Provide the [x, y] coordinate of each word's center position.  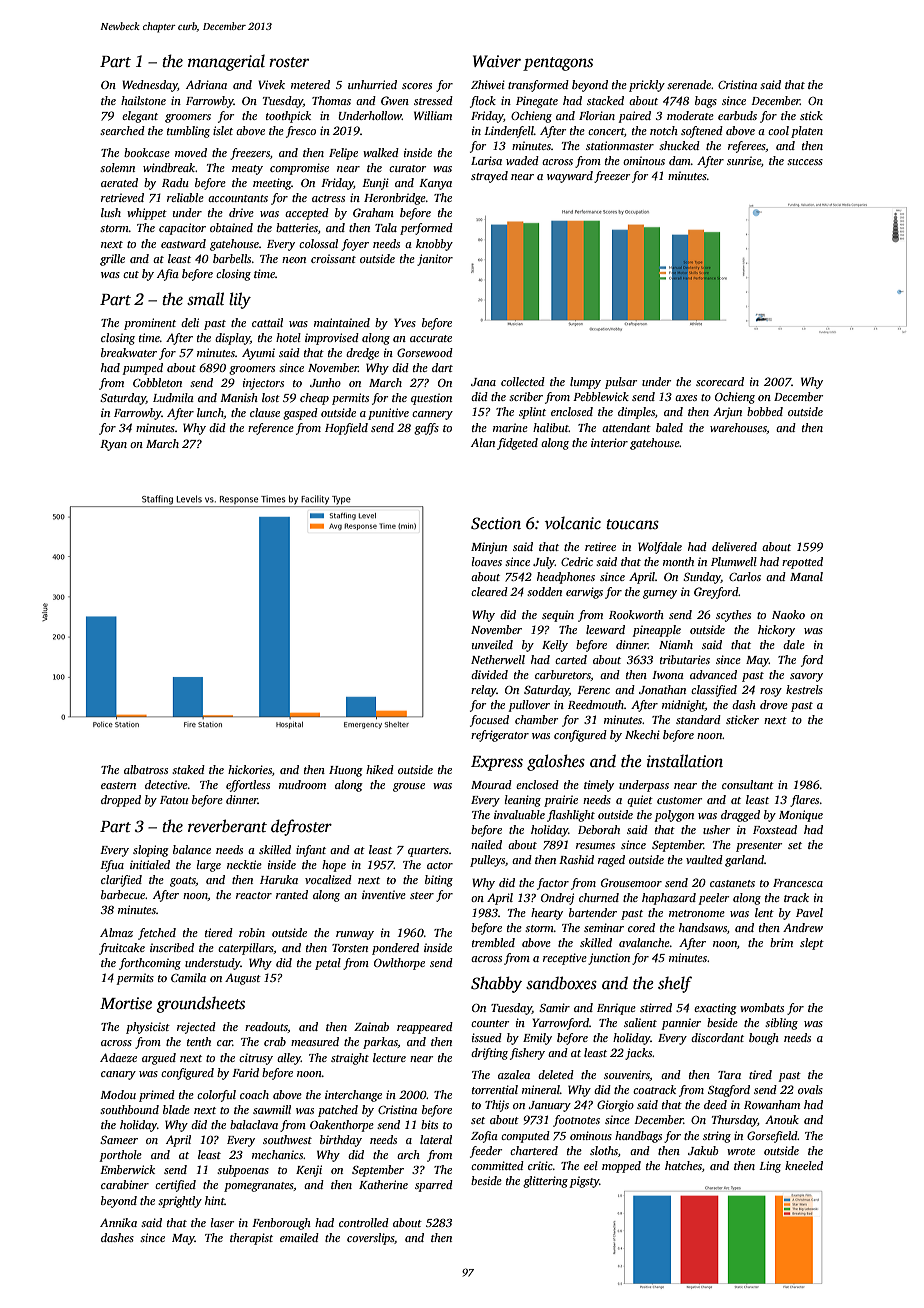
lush [111, 212]
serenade [689, 84]
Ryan [113, 445]
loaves [487, 561]
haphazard [669, 899]
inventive [384, 894]
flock [483, 102]
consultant [748, 784]
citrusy [256, 1059]
